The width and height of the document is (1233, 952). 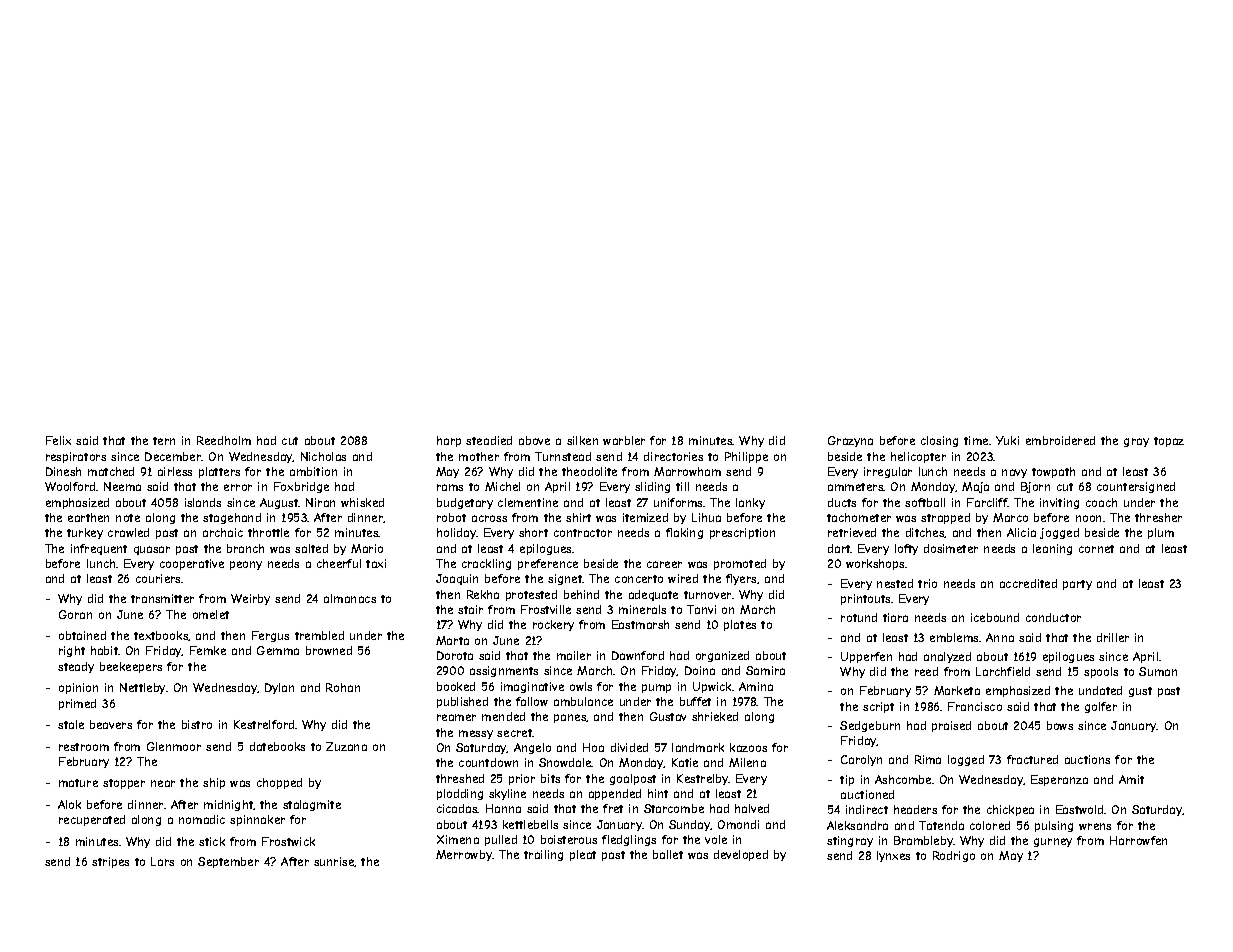 What do you see at coordinates (277, 746) in the document?
I see `datebooks` at bounding box center [277, 746].
